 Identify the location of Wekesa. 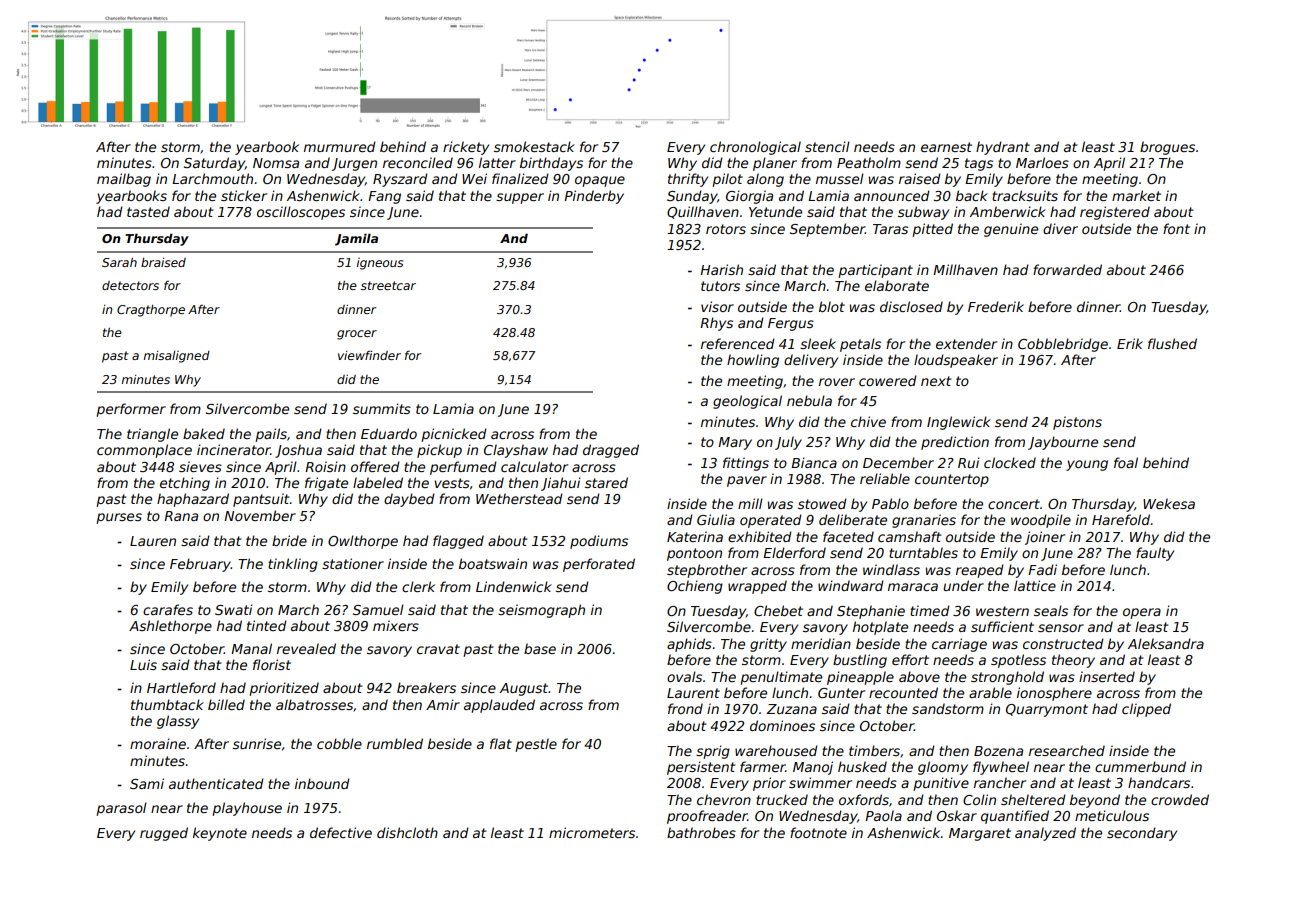
(1169, 503).
